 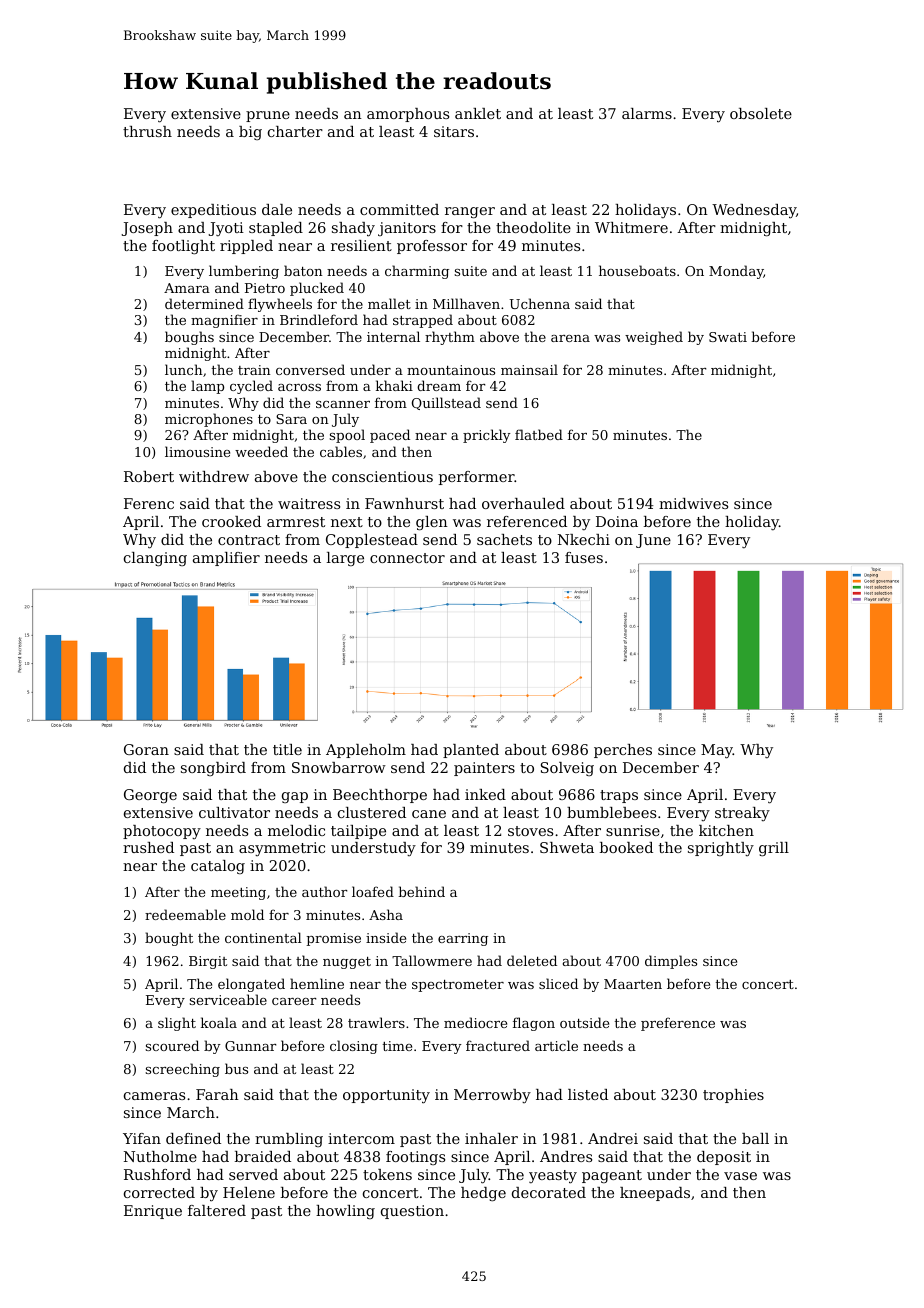 What do you see at coordinates (655, 1194) in the document?
I see `kneepads` at bounding box center [655, 1194].
